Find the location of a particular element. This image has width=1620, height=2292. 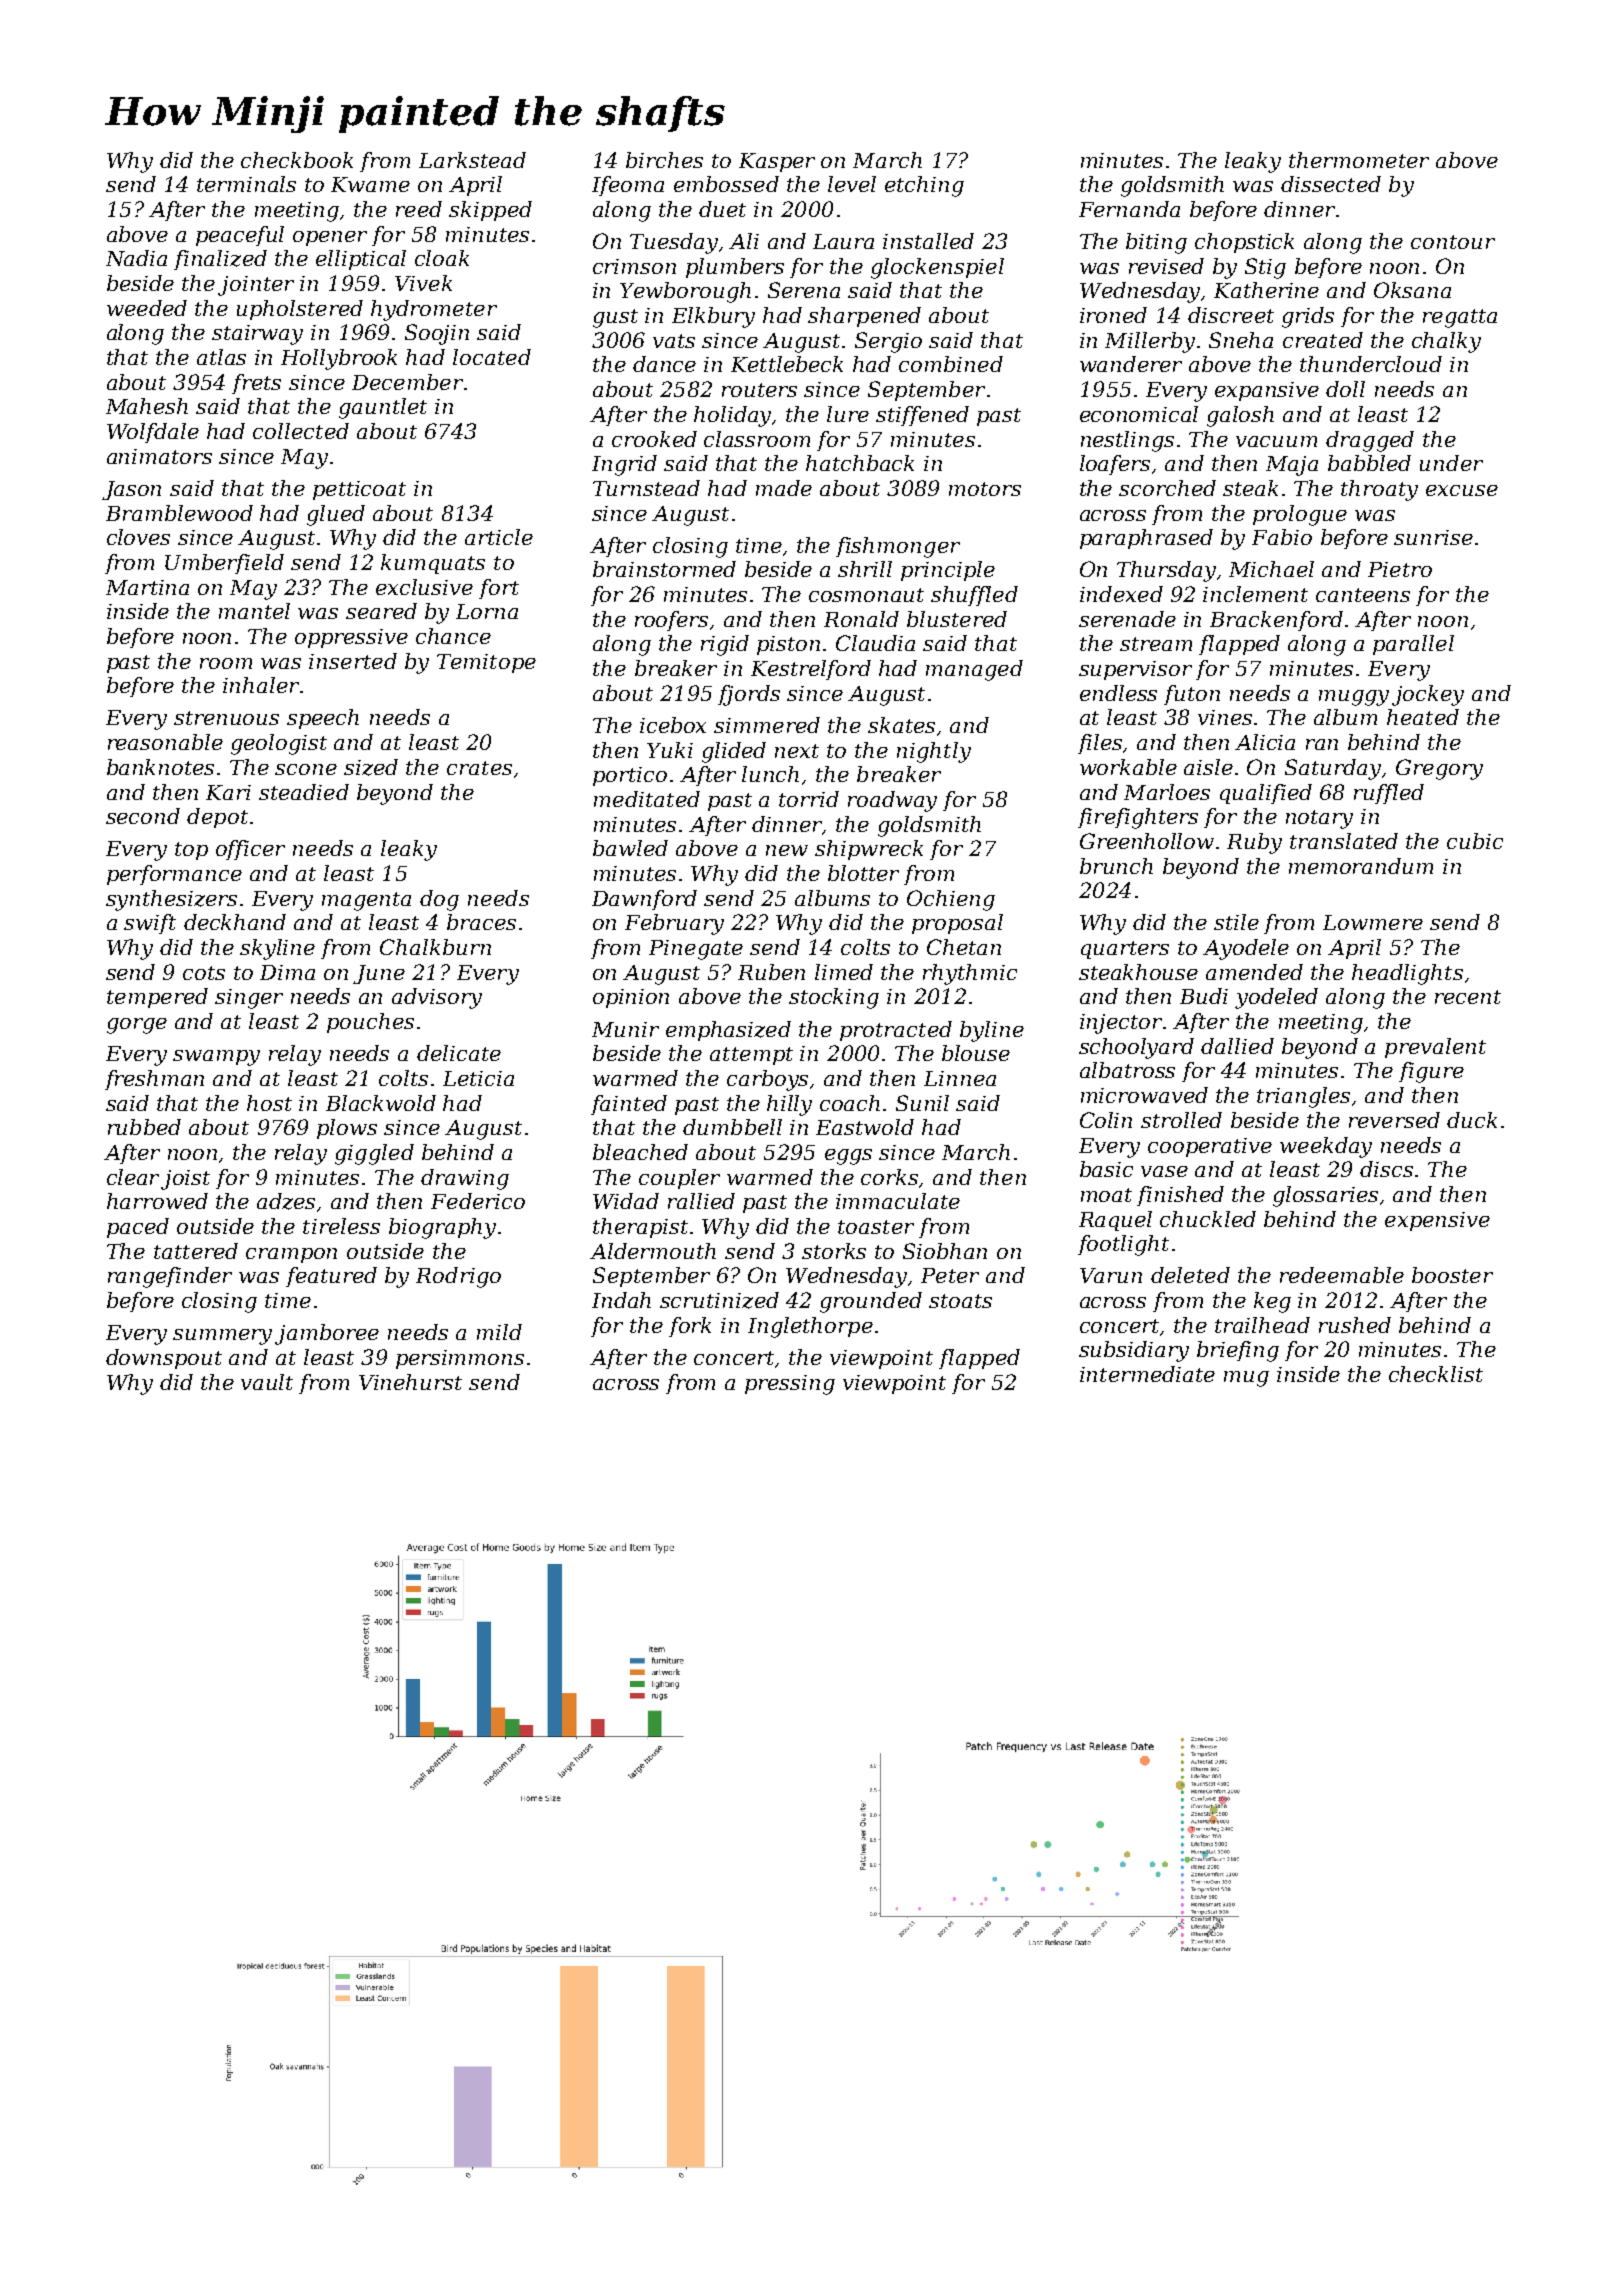

stile is located at coordinates (1236, 922).
